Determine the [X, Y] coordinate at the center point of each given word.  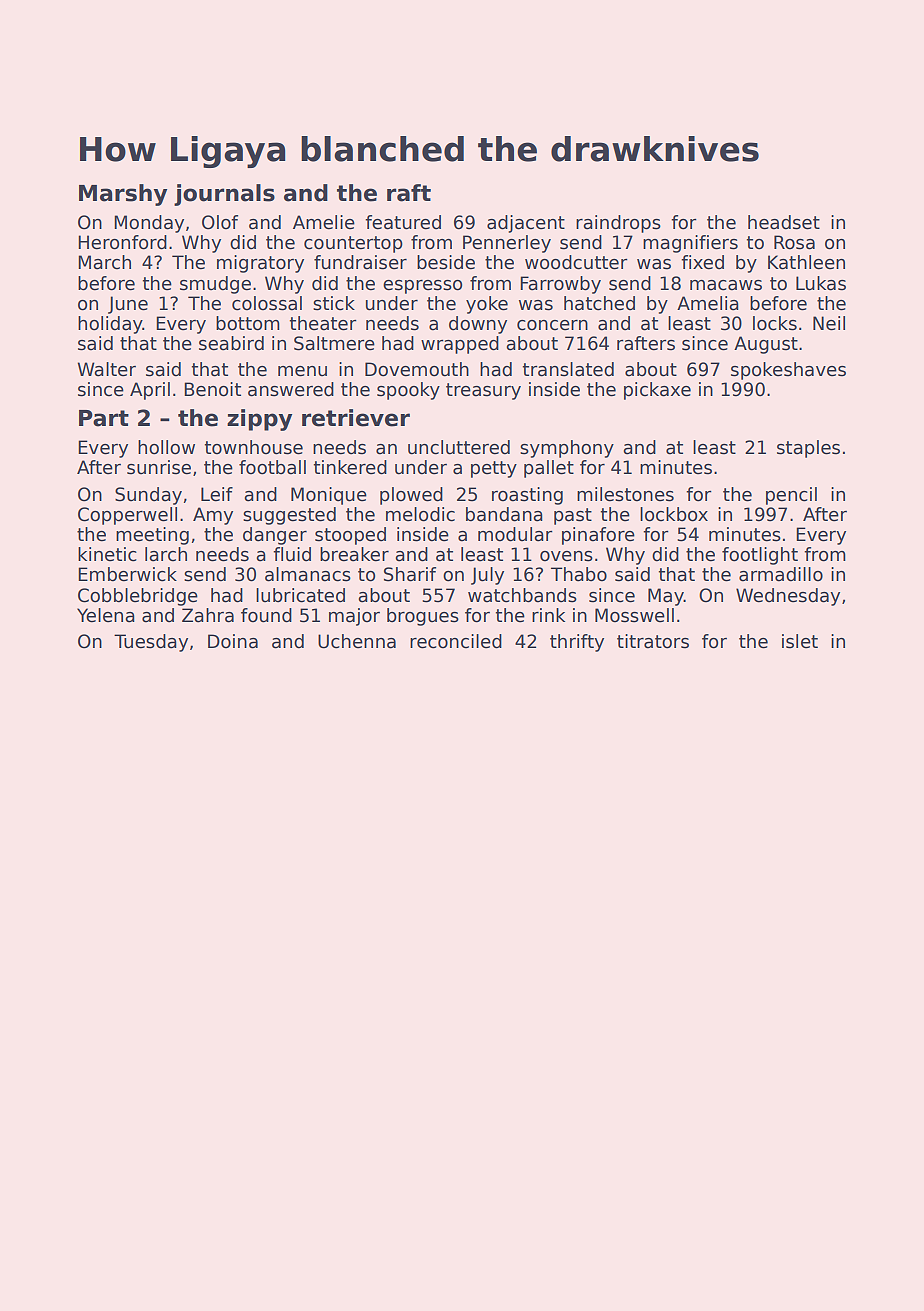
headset [784, 222]
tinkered [350, 467]
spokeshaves [788, 371]
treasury [483, 391]
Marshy [123, 195]
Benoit [213, 389]
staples [808, 449]
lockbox [674, 514]
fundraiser [360, 262]
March [105, 262]
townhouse [254, 447]
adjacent [526, 224]
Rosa [794, 242]
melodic [420, 514]
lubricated [300, 595]
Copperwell [127, 516]
